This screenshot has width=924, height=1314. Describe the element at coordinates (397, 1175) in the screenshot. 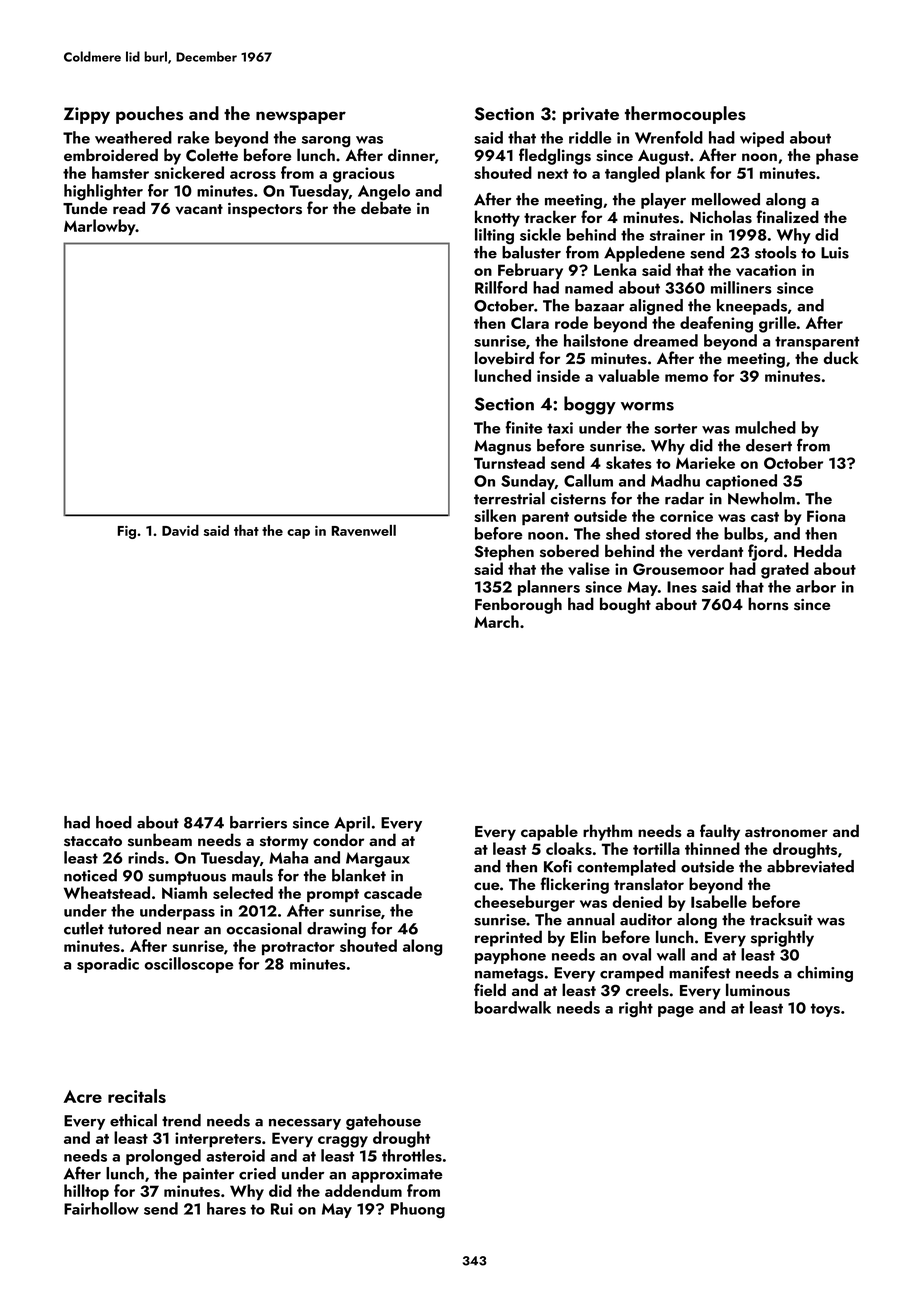

I see `approximate` at that location.
